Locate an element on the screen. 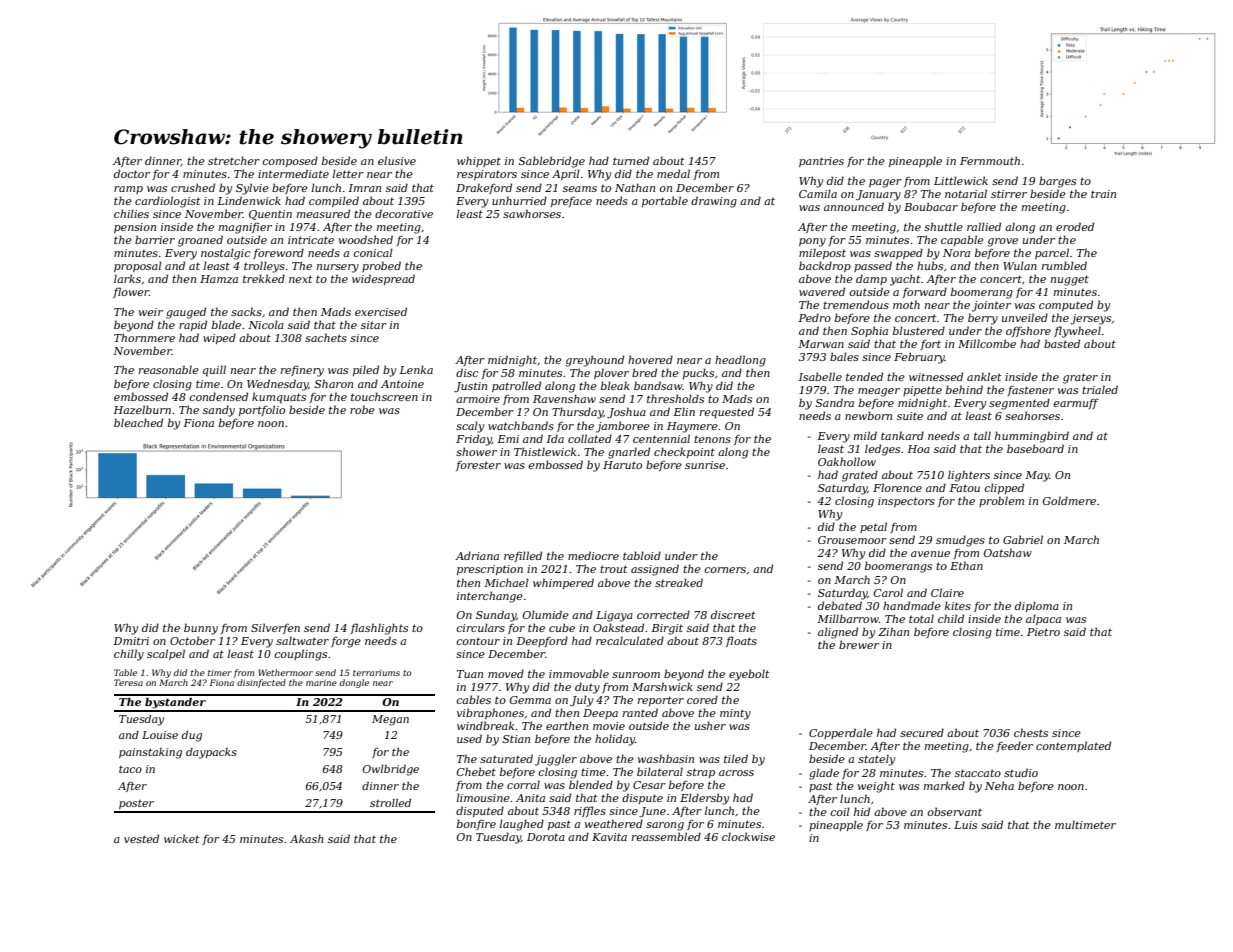 This screenshot has width=1233, height=952. turned is located at coordinates (631, 160).
